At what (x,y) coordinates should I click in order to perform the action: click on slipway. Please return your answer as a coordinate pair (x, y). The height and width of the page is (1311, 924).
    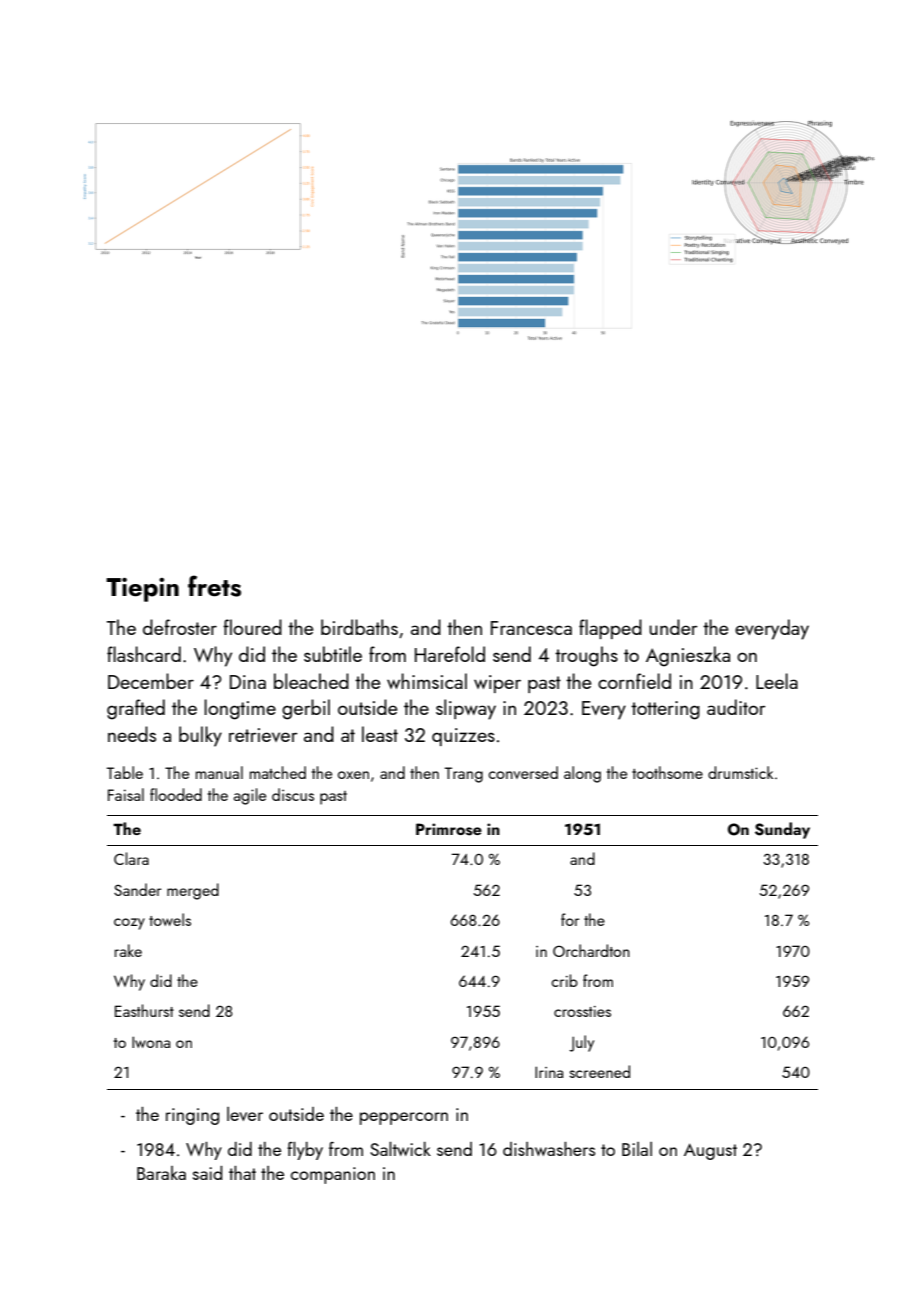
    Looking at the image, I should click on (466, 709).
